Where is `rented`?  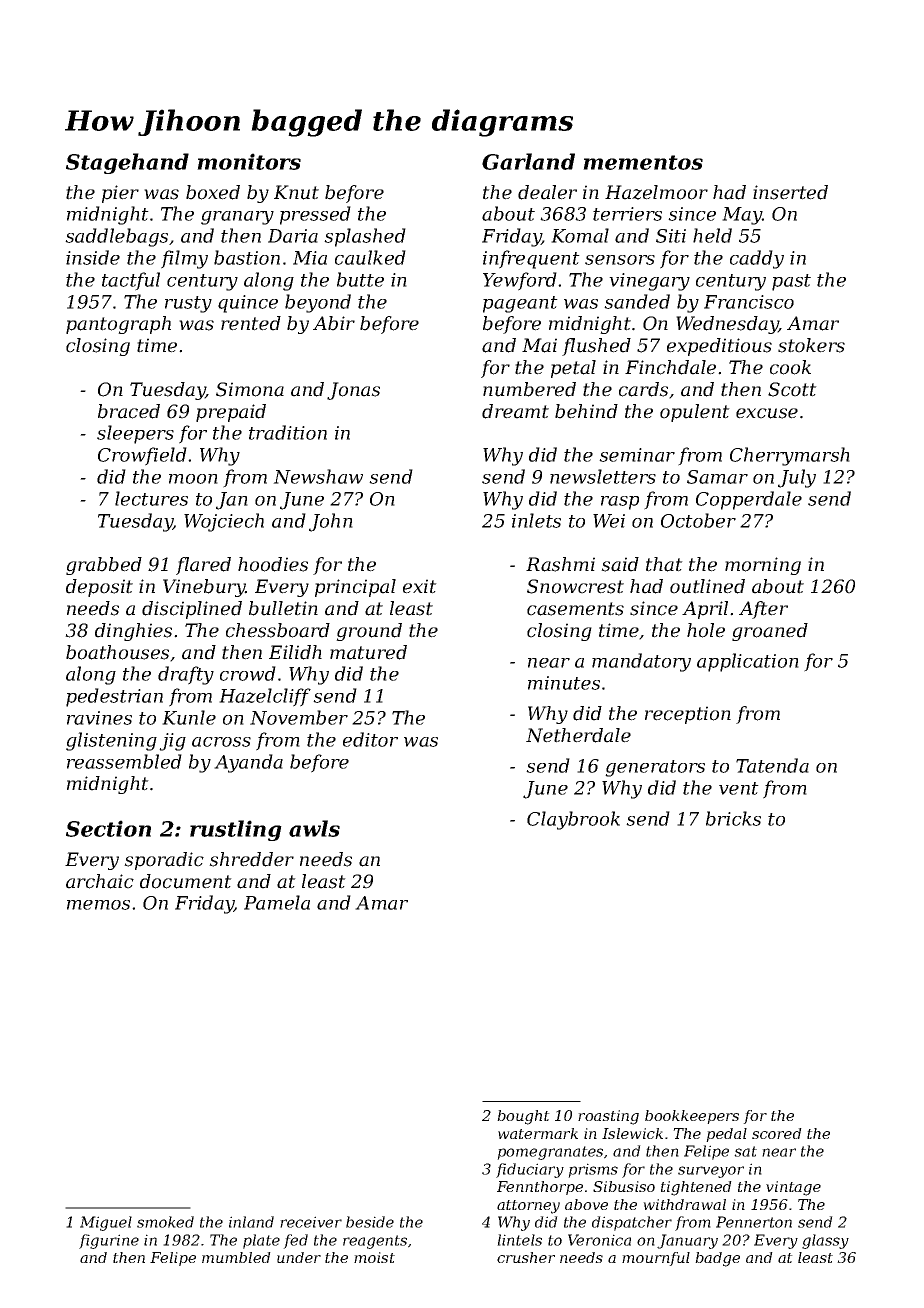 rented is located at coordinates (251, 323).
